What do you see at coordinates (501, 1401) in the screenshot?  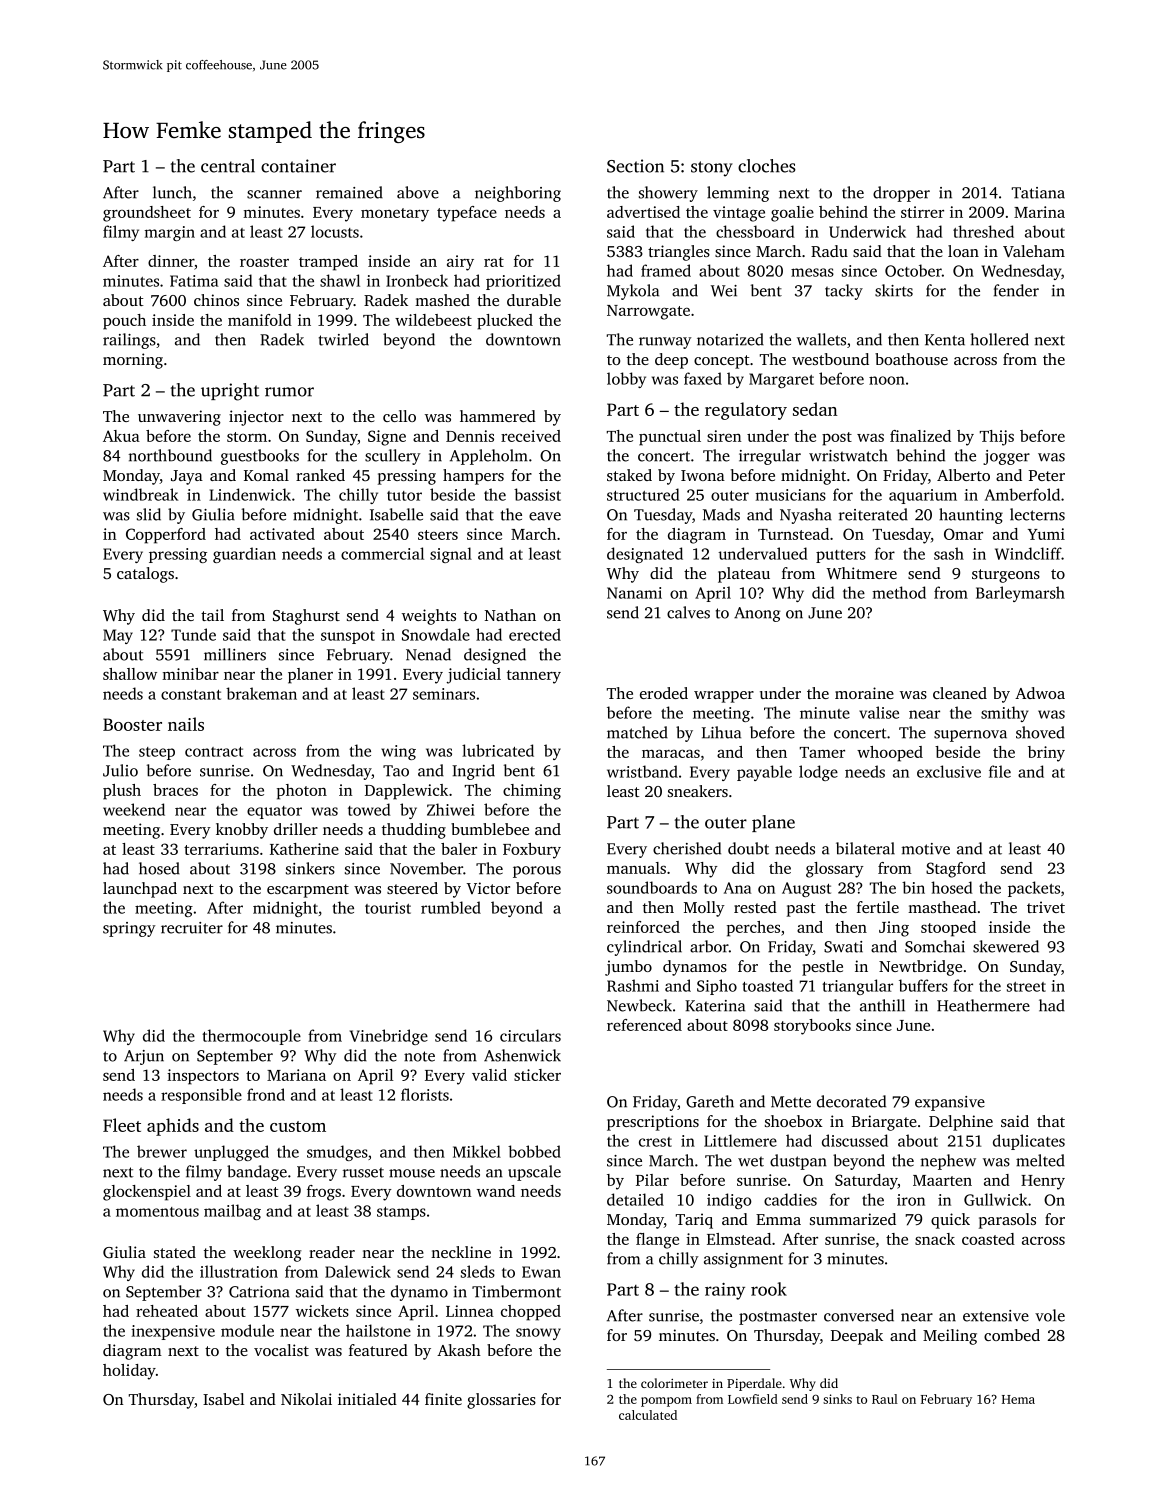 I see `glossaries` at bounding box center [501, 1401].
